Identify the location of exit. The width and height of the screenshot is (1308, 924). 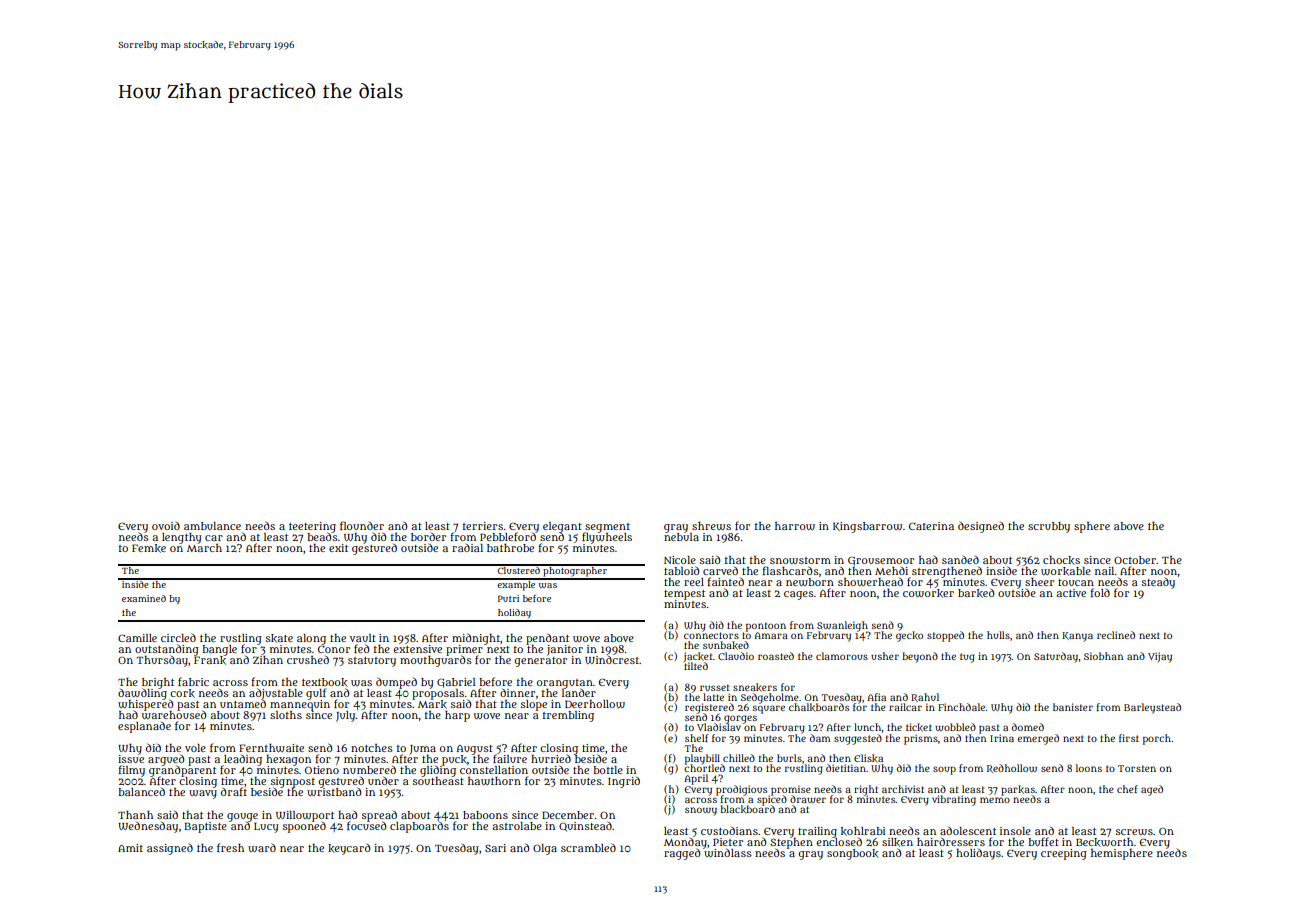
(338, 548).
